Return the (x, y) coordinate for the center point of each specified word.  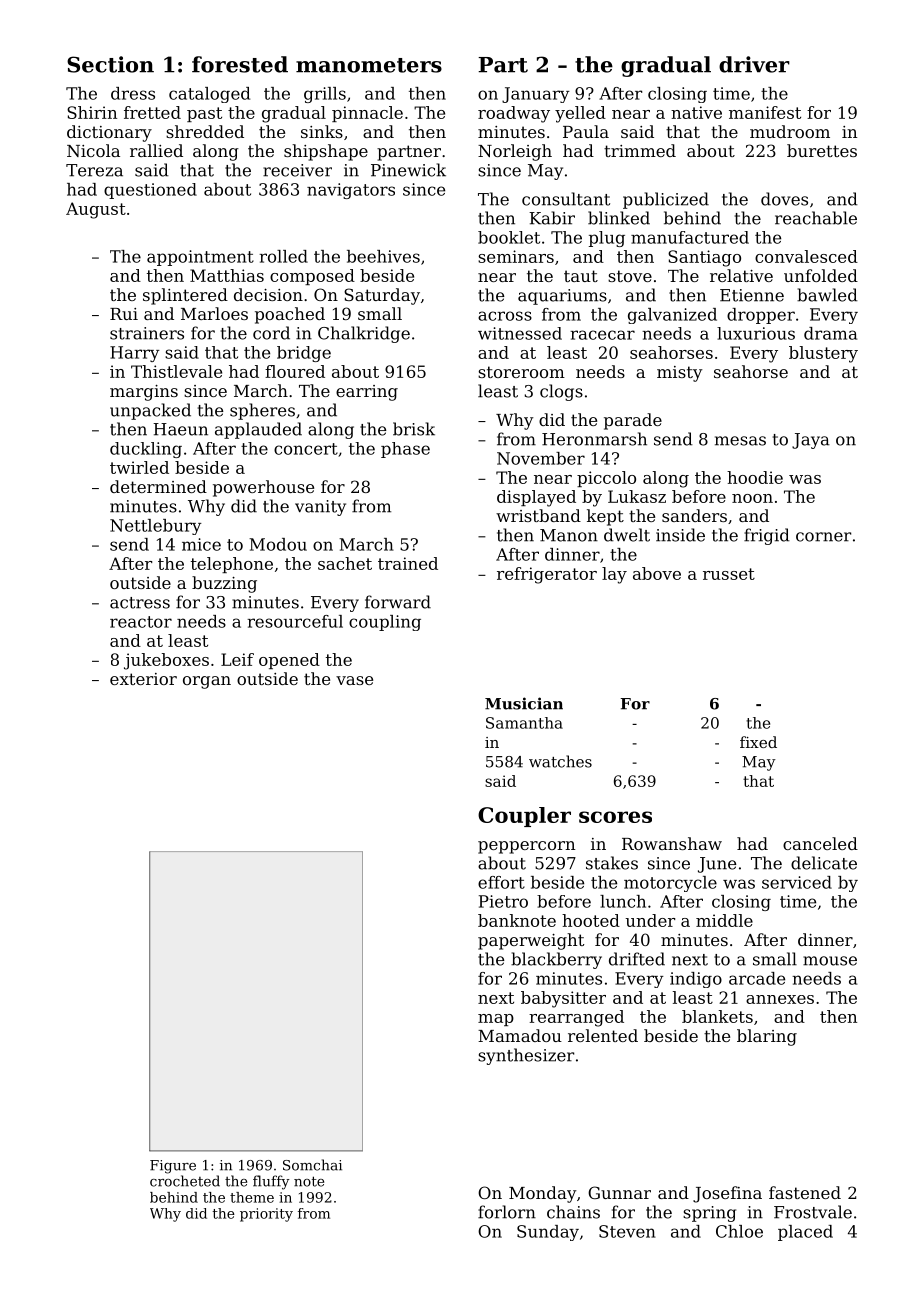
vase (354, 680)
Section (110, 64)
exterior (143, 679)
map (496, 1020)
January (536, 95)
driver (754, 64)
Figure (173, 1167)
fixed (758, 742)
